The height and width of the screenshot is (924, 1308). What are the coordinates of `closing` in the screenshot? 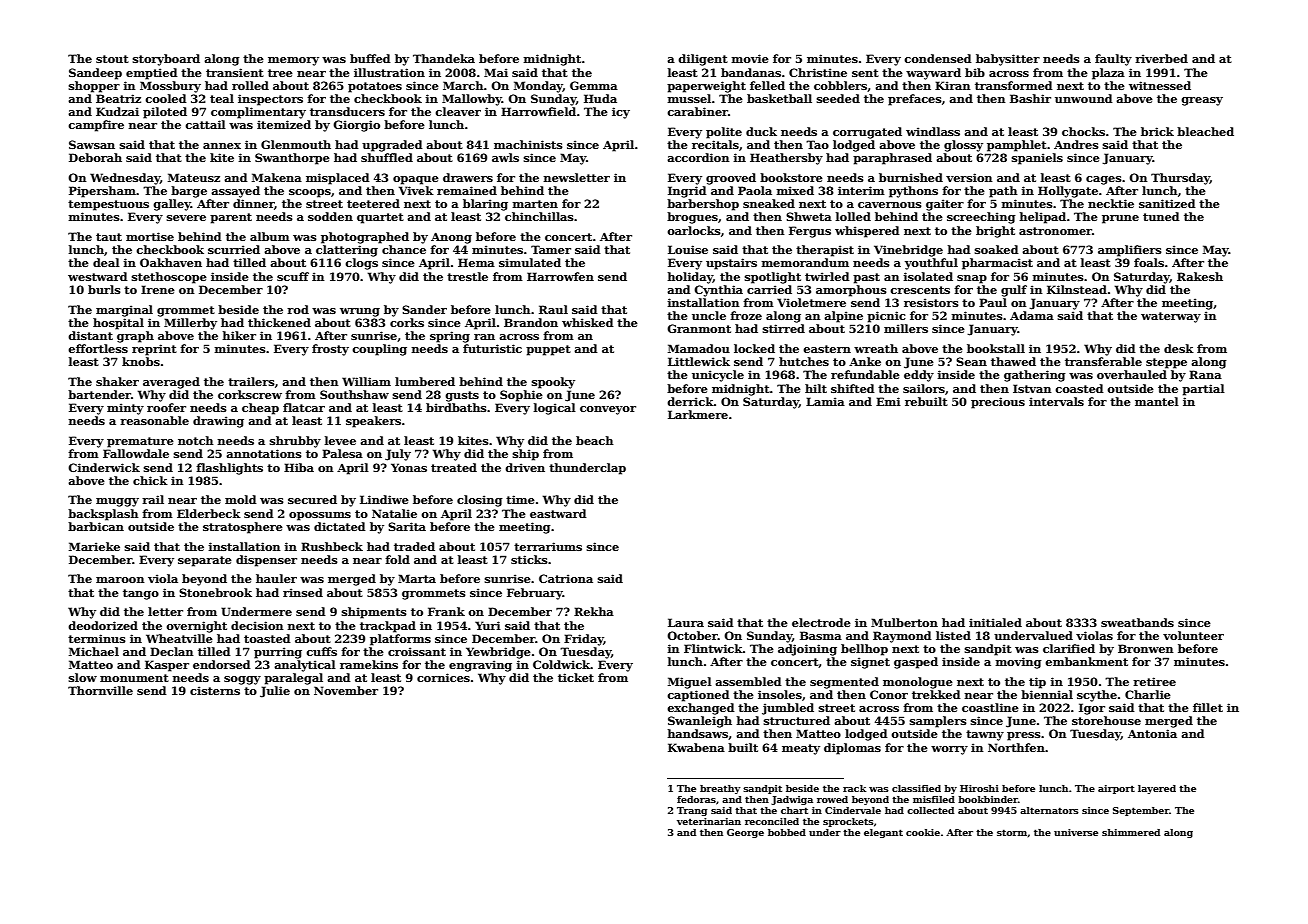 It's located at (479, 501).
